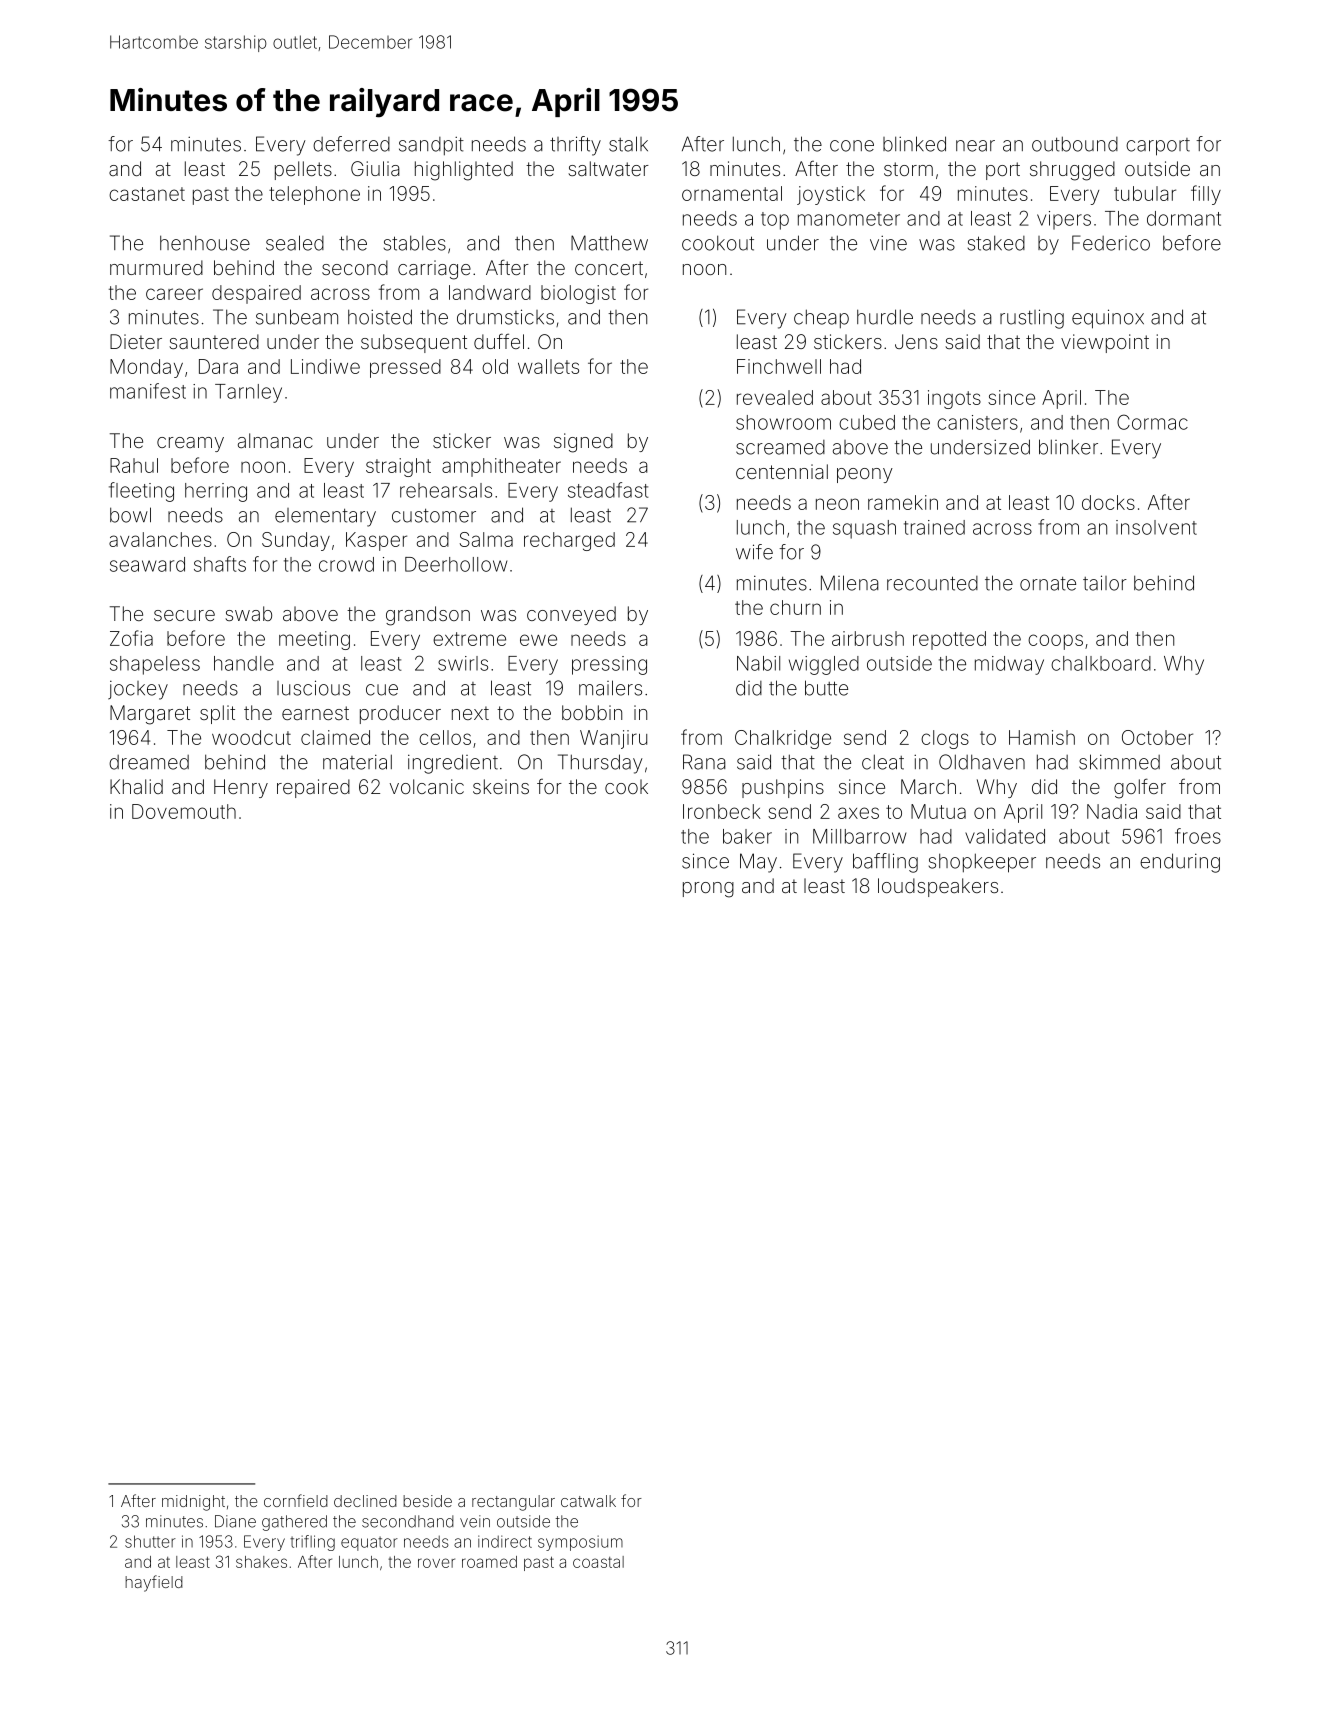 The image size is (1330, 1721). I want to click on Monday, so click(146, 368).
